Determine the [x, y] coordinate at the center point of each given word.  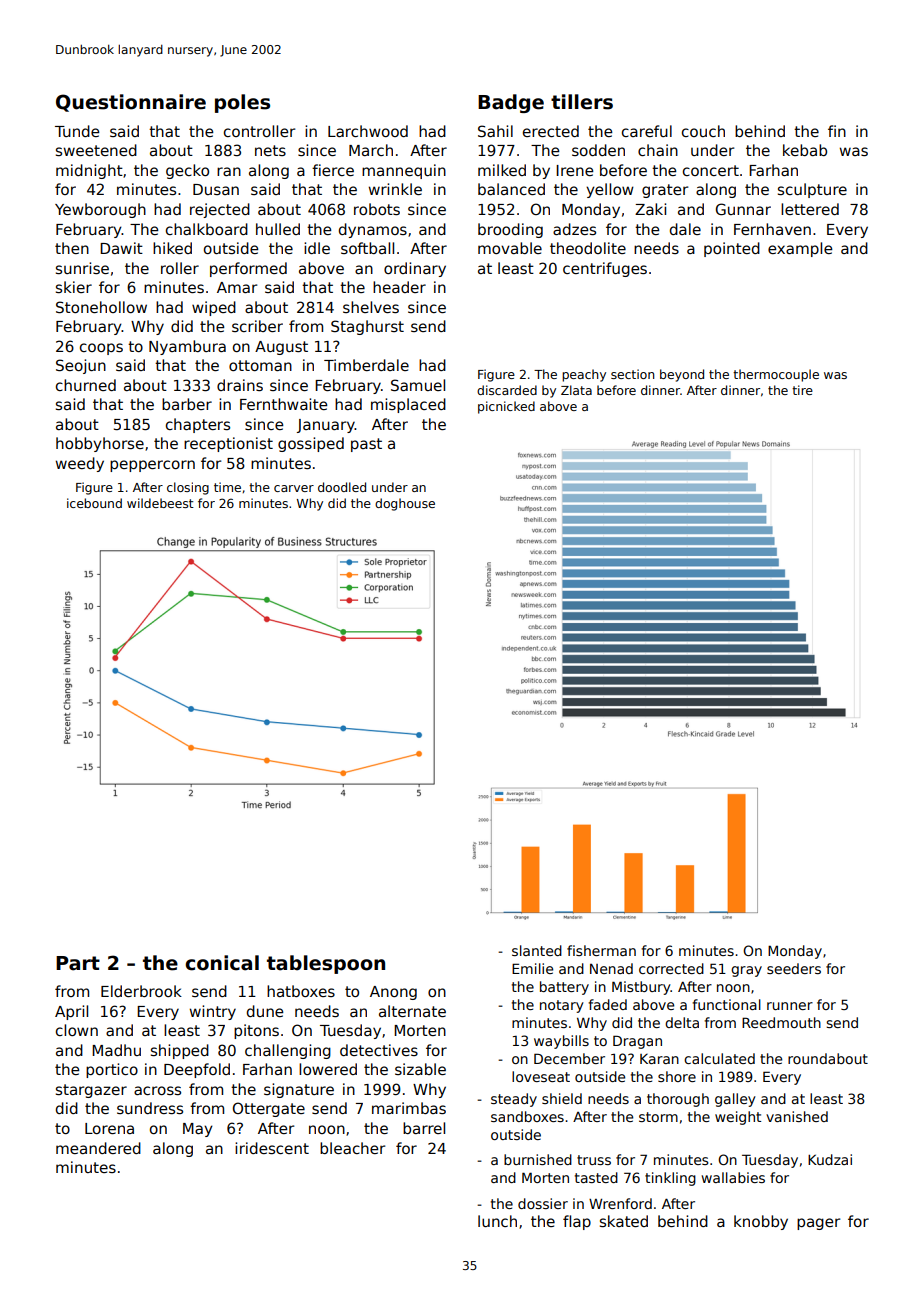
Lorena [109, 1128]
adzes [574, 229]
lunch [497, 1221]
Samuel [418, 385]
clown [77, 1030]
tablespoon [326, 964]
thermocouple [776, 375]
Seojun [81, 366]
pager [818, 1224]
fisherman [601, 950]
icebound [94, 503]
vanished [797, 1116]
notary [562, 1006]
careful [647, 131]
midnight [89, 171]
